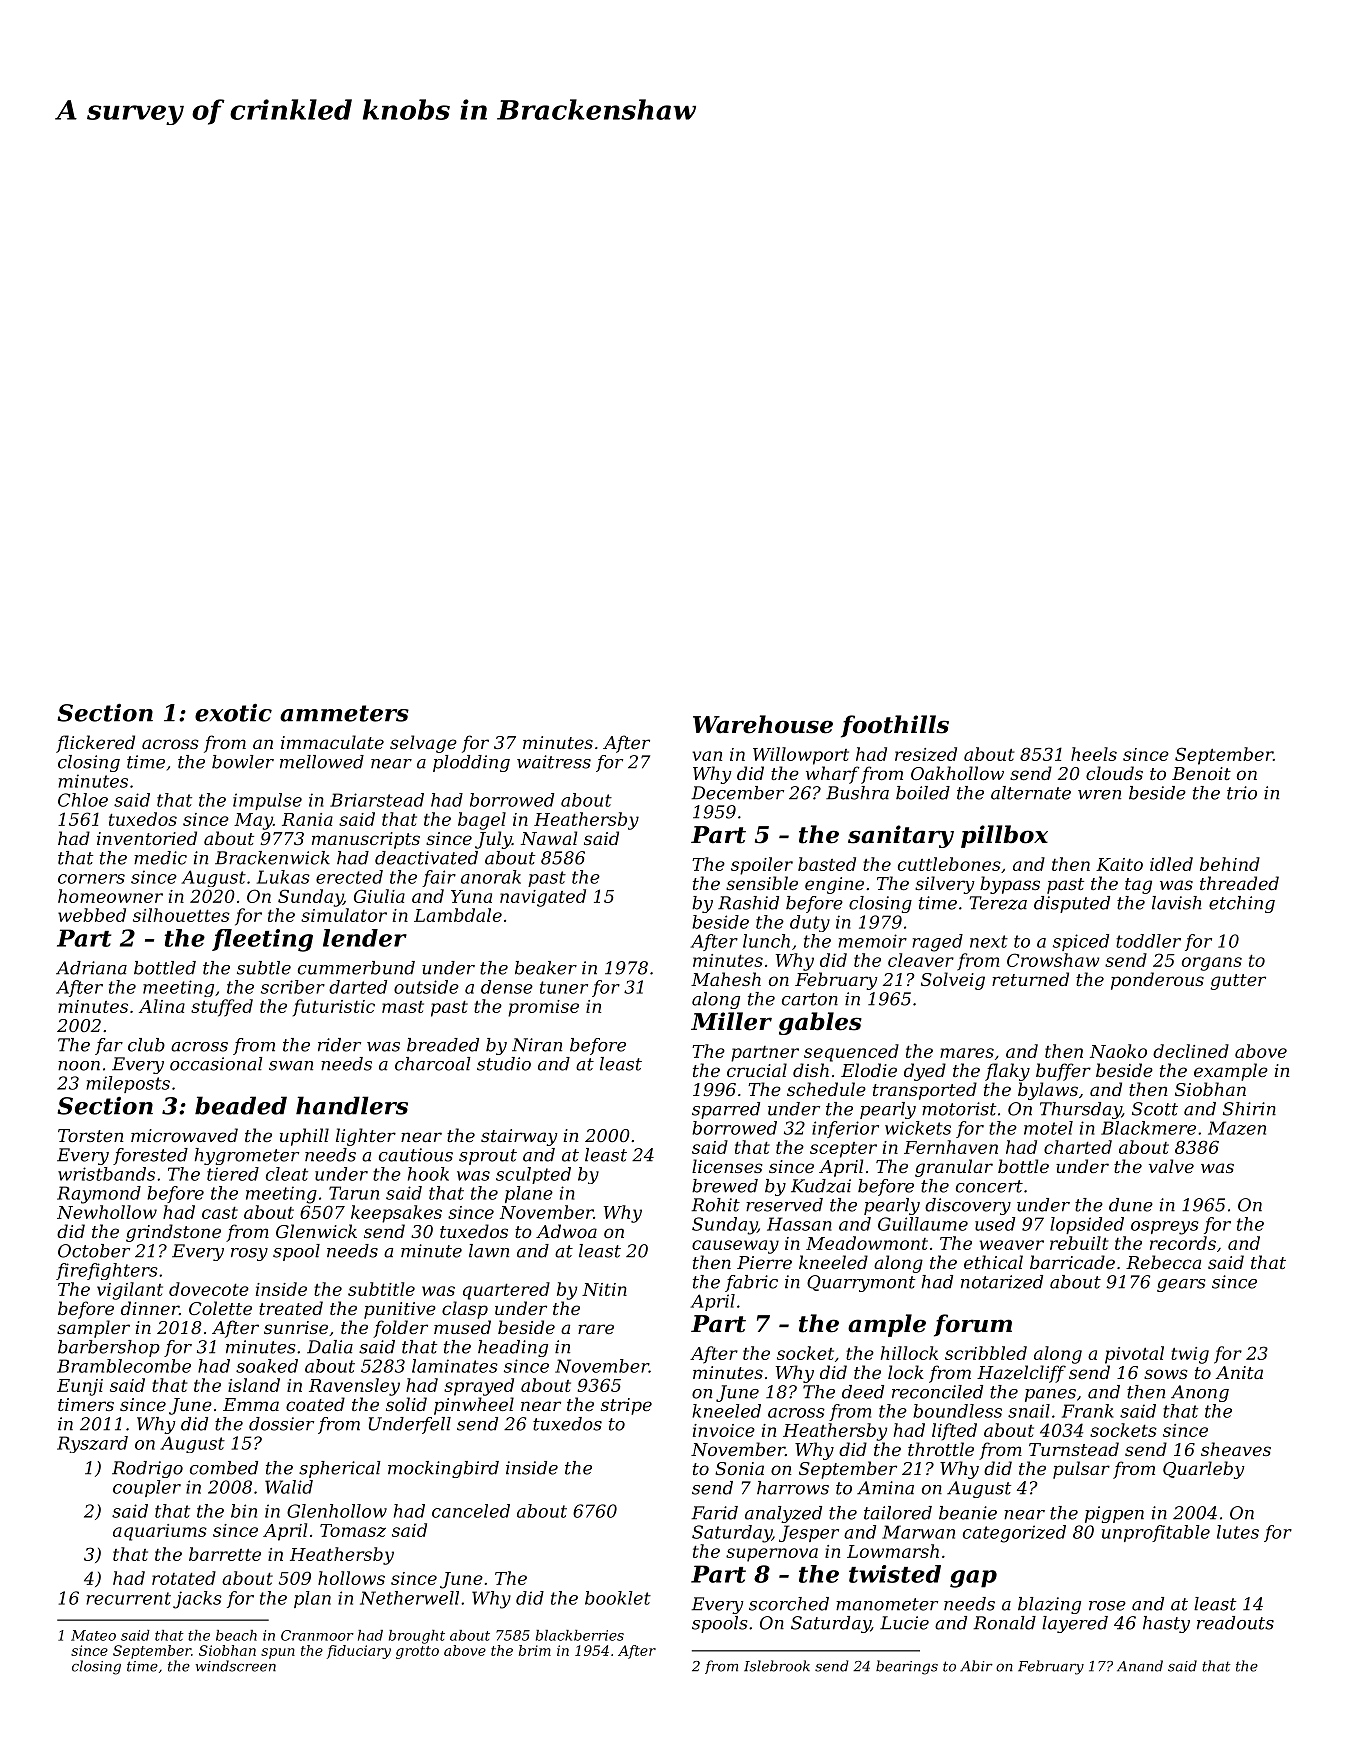 The height and width of the page is (1745, 1348). I want to click on spoiler, so click(762, 866).
